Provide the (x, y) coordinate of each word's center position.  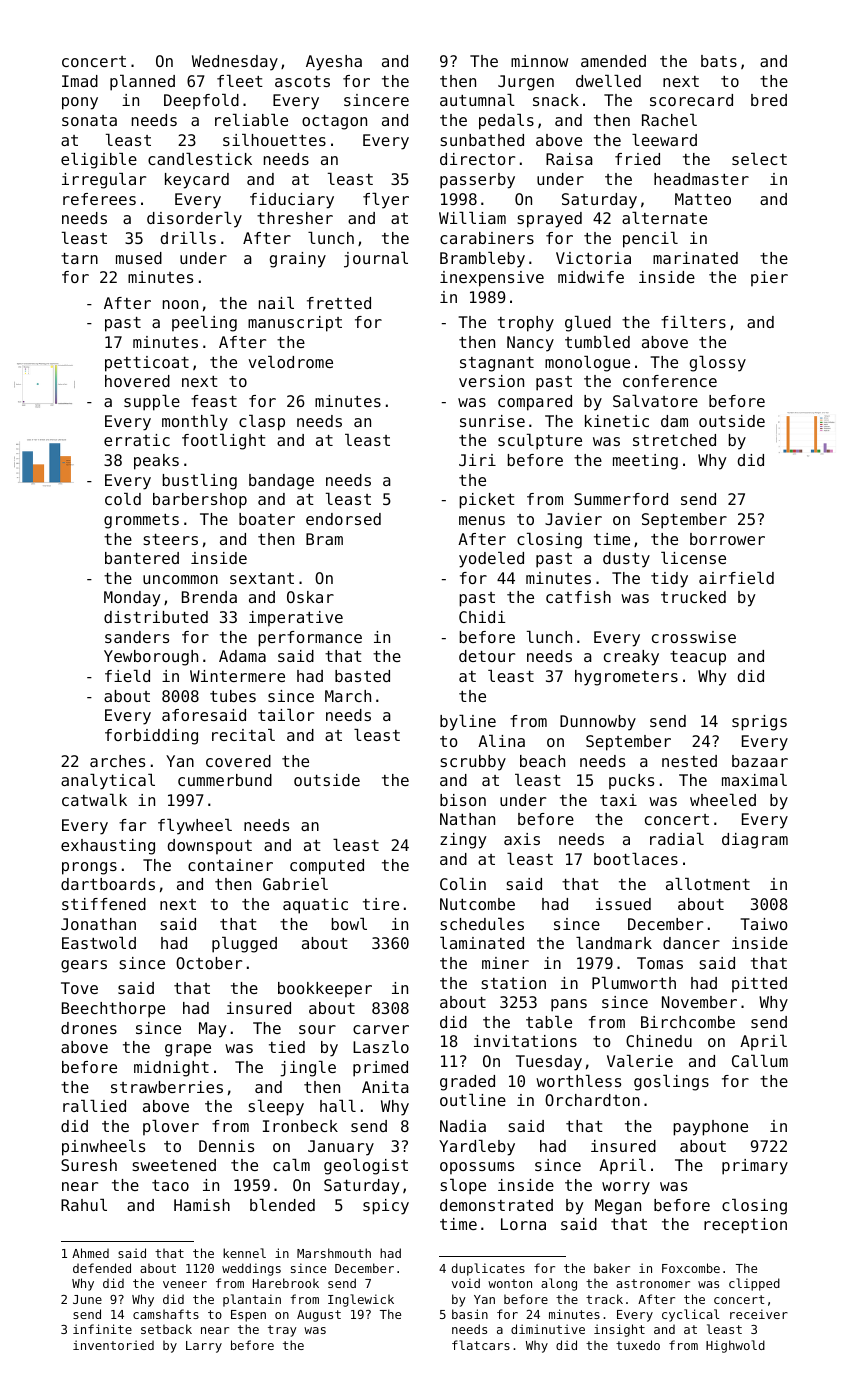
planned (142, 83)
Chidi (482, 617)
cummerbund (225, 780)
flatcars (481, 1345)
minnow (539, 61)
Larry (204, 1347)
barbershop (200, 501)
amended (613, 61)
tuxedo (638, 1345)
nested (689, 761)
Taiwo (764, 924)
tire (381, 904)
